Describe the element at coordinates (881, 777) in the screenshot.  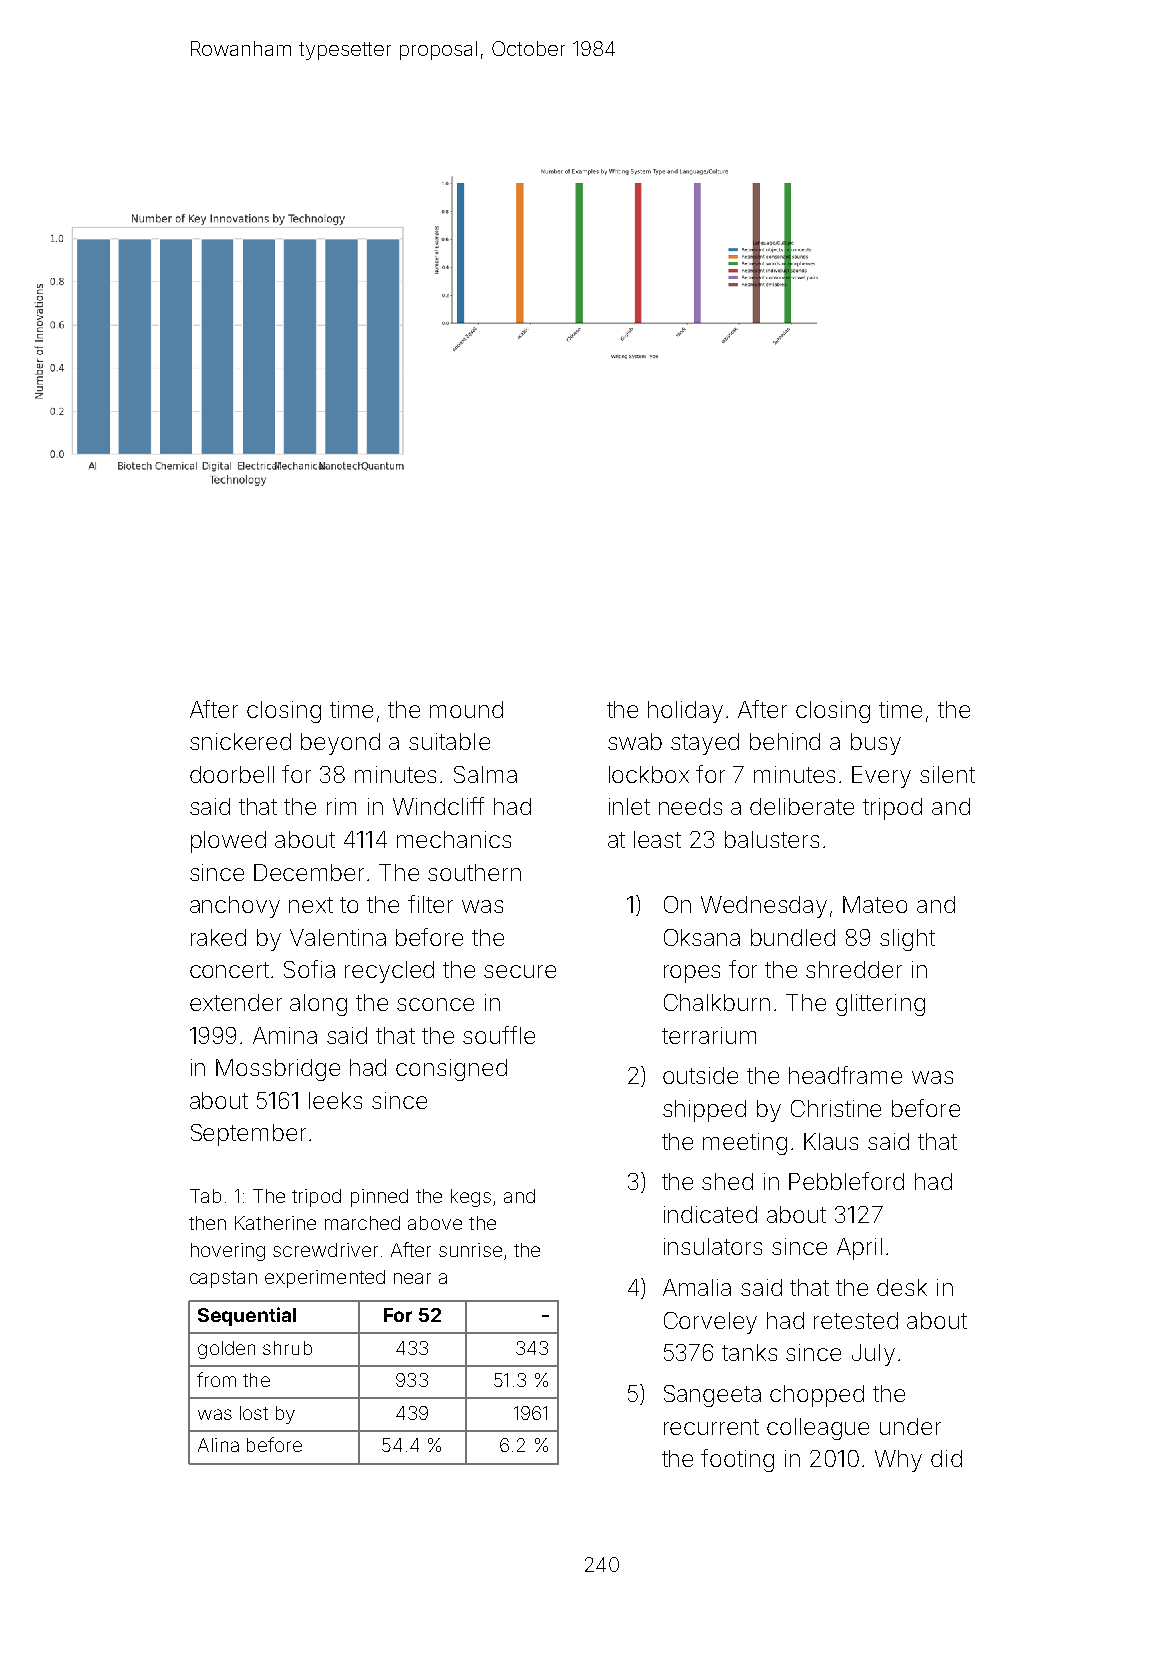
I see `Every` at that location.
